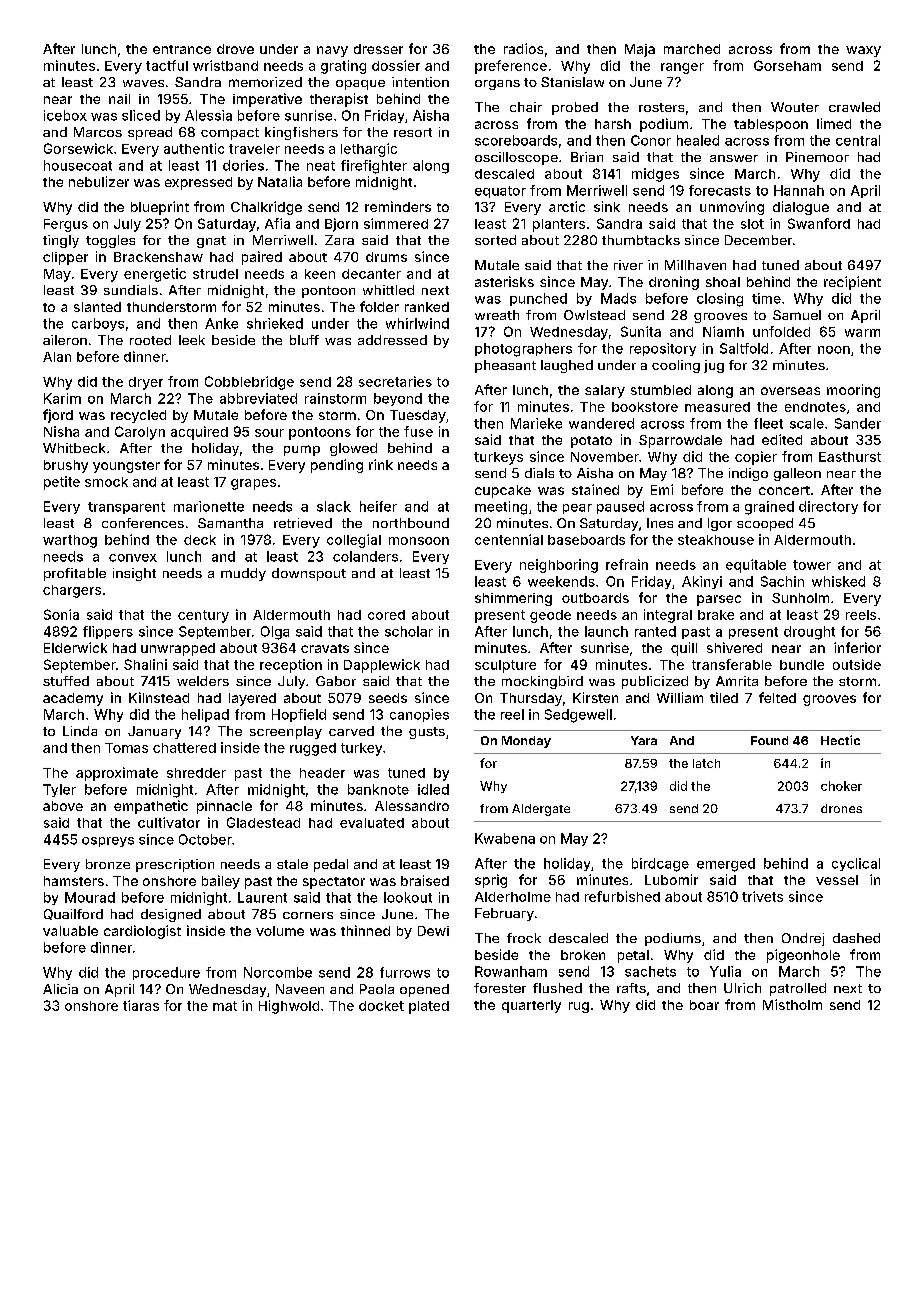 The height and width of the document is (1308, 924). What do you see at coordinates (513, 599) in the document?
I see `shimmering` at bounding box center [513, 599].
